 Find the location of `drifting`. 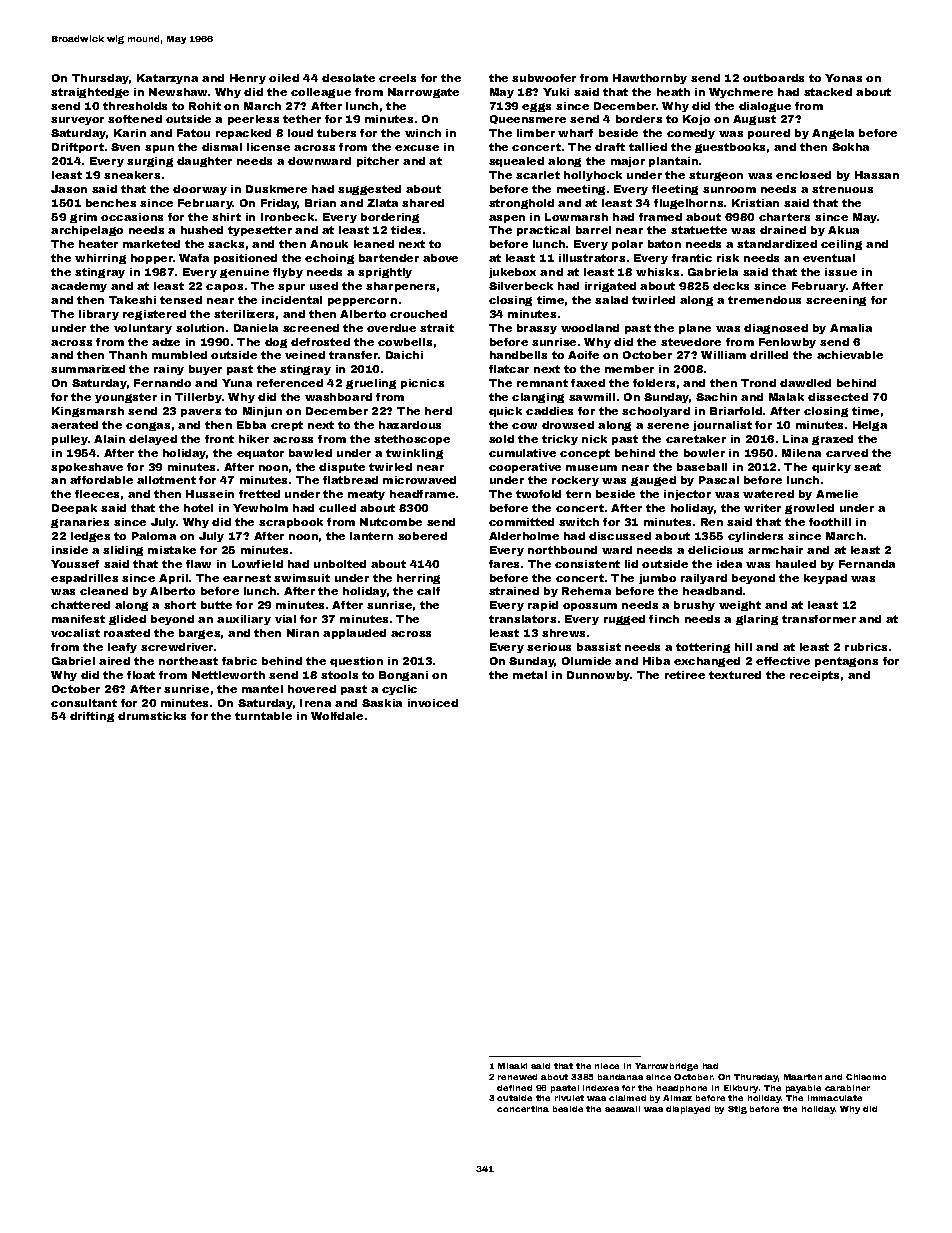

drifting is located at coordinates (92, 717).
